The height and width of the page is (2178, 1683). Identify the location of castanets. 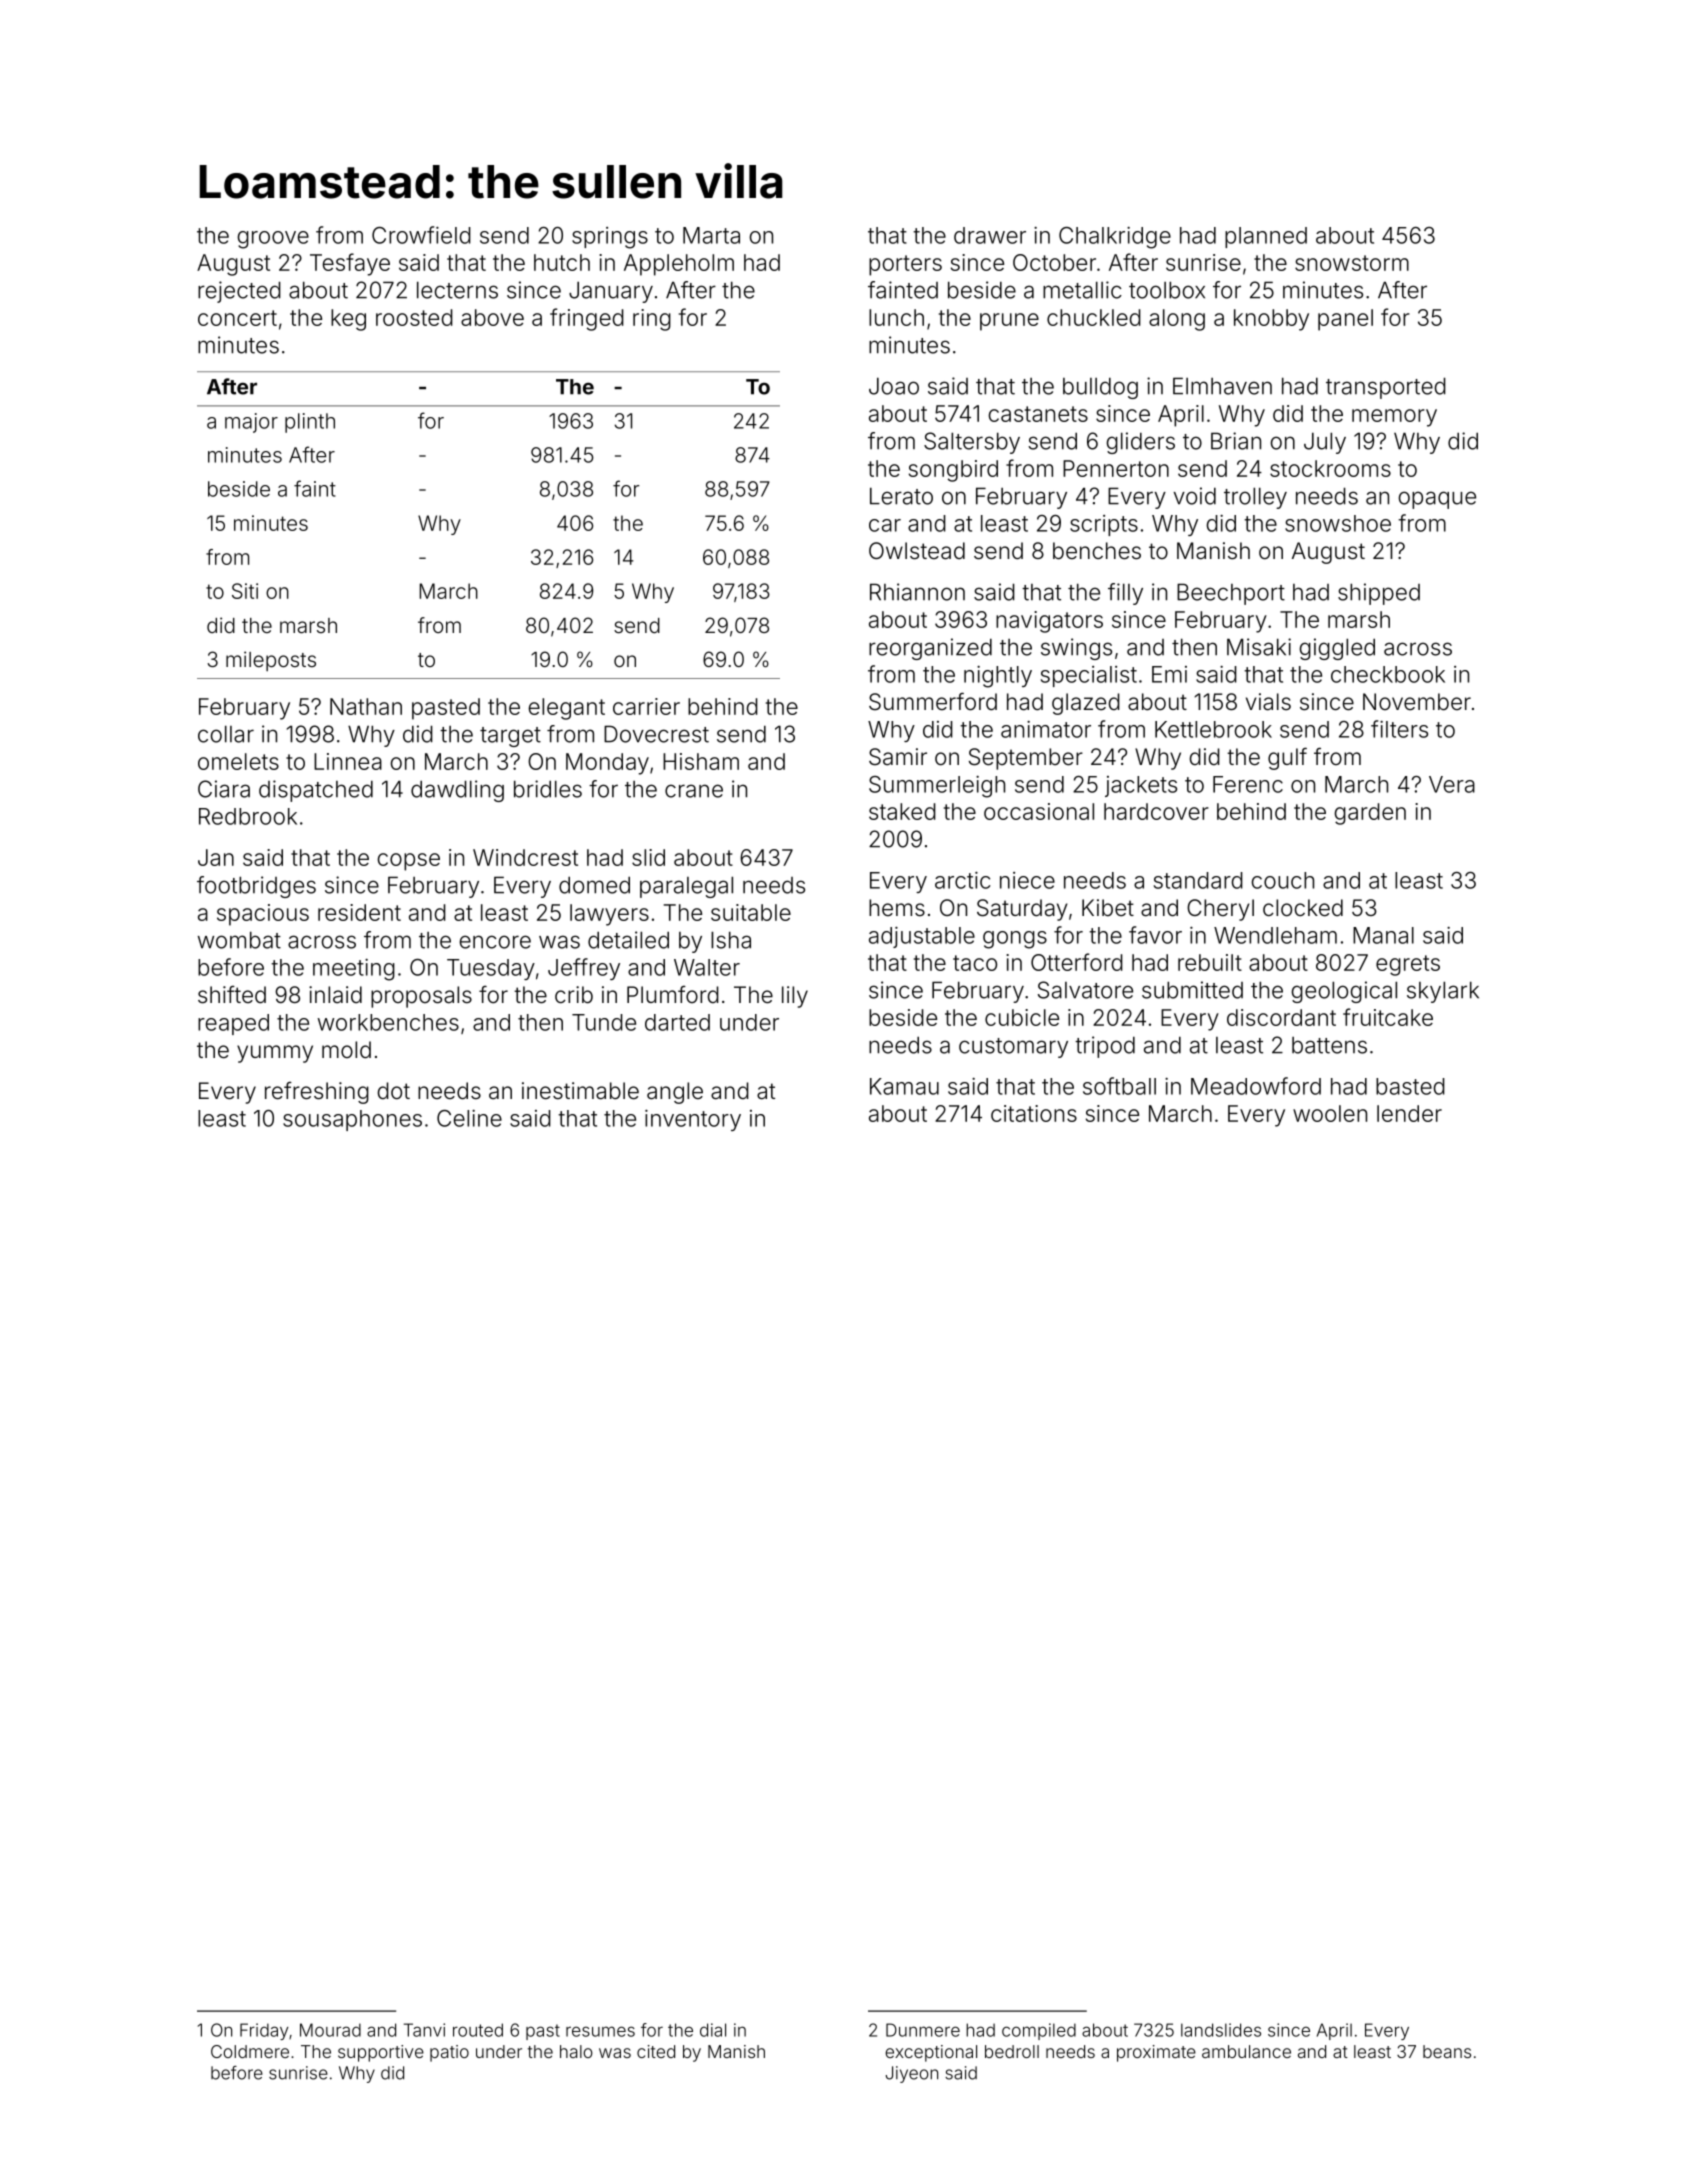
(1038, 414).
